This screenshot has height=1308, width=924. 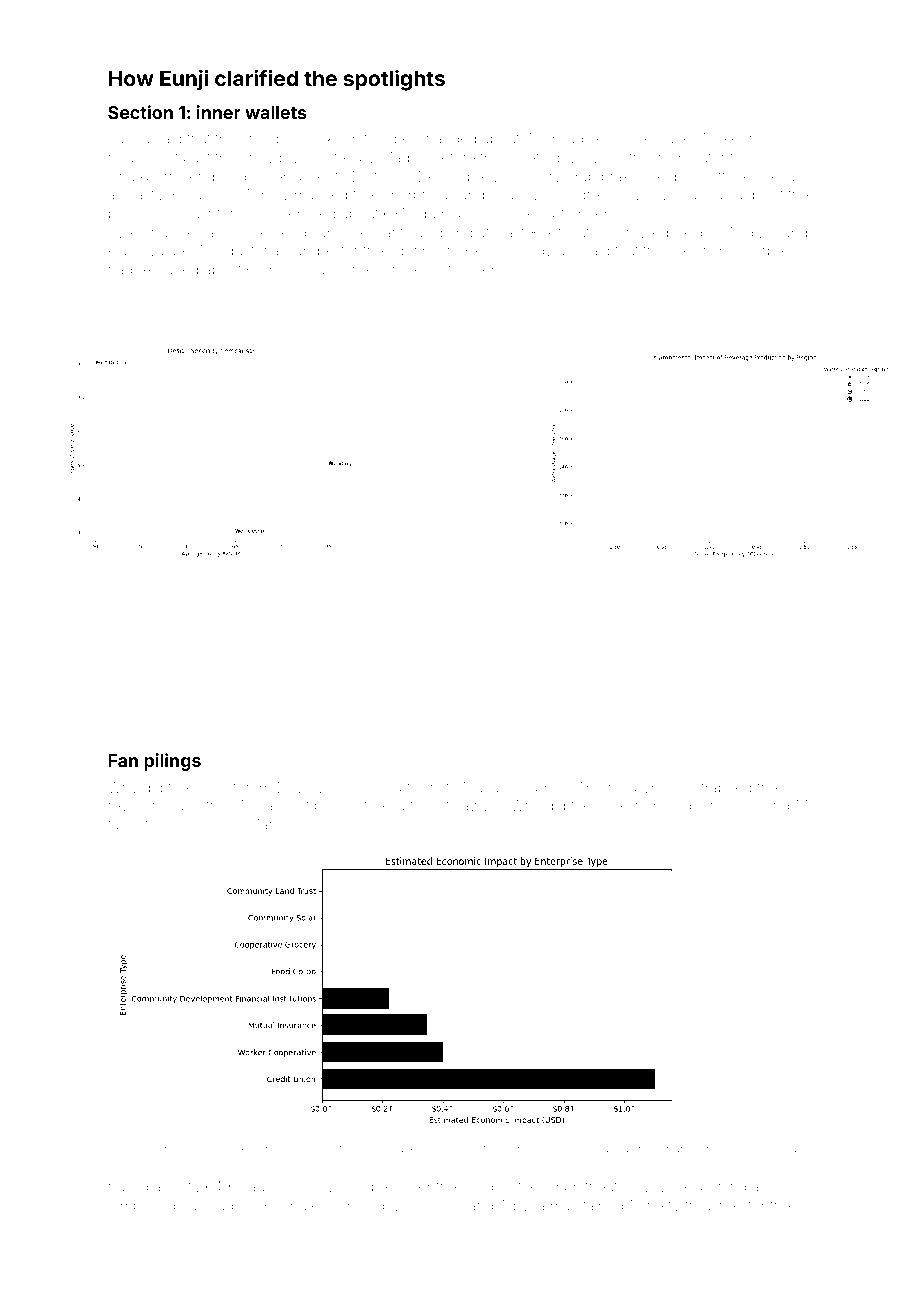 What do you see at coordinates (131, 824) in the screenshot?
I see `faucets` at bounding box center [131, 824].
